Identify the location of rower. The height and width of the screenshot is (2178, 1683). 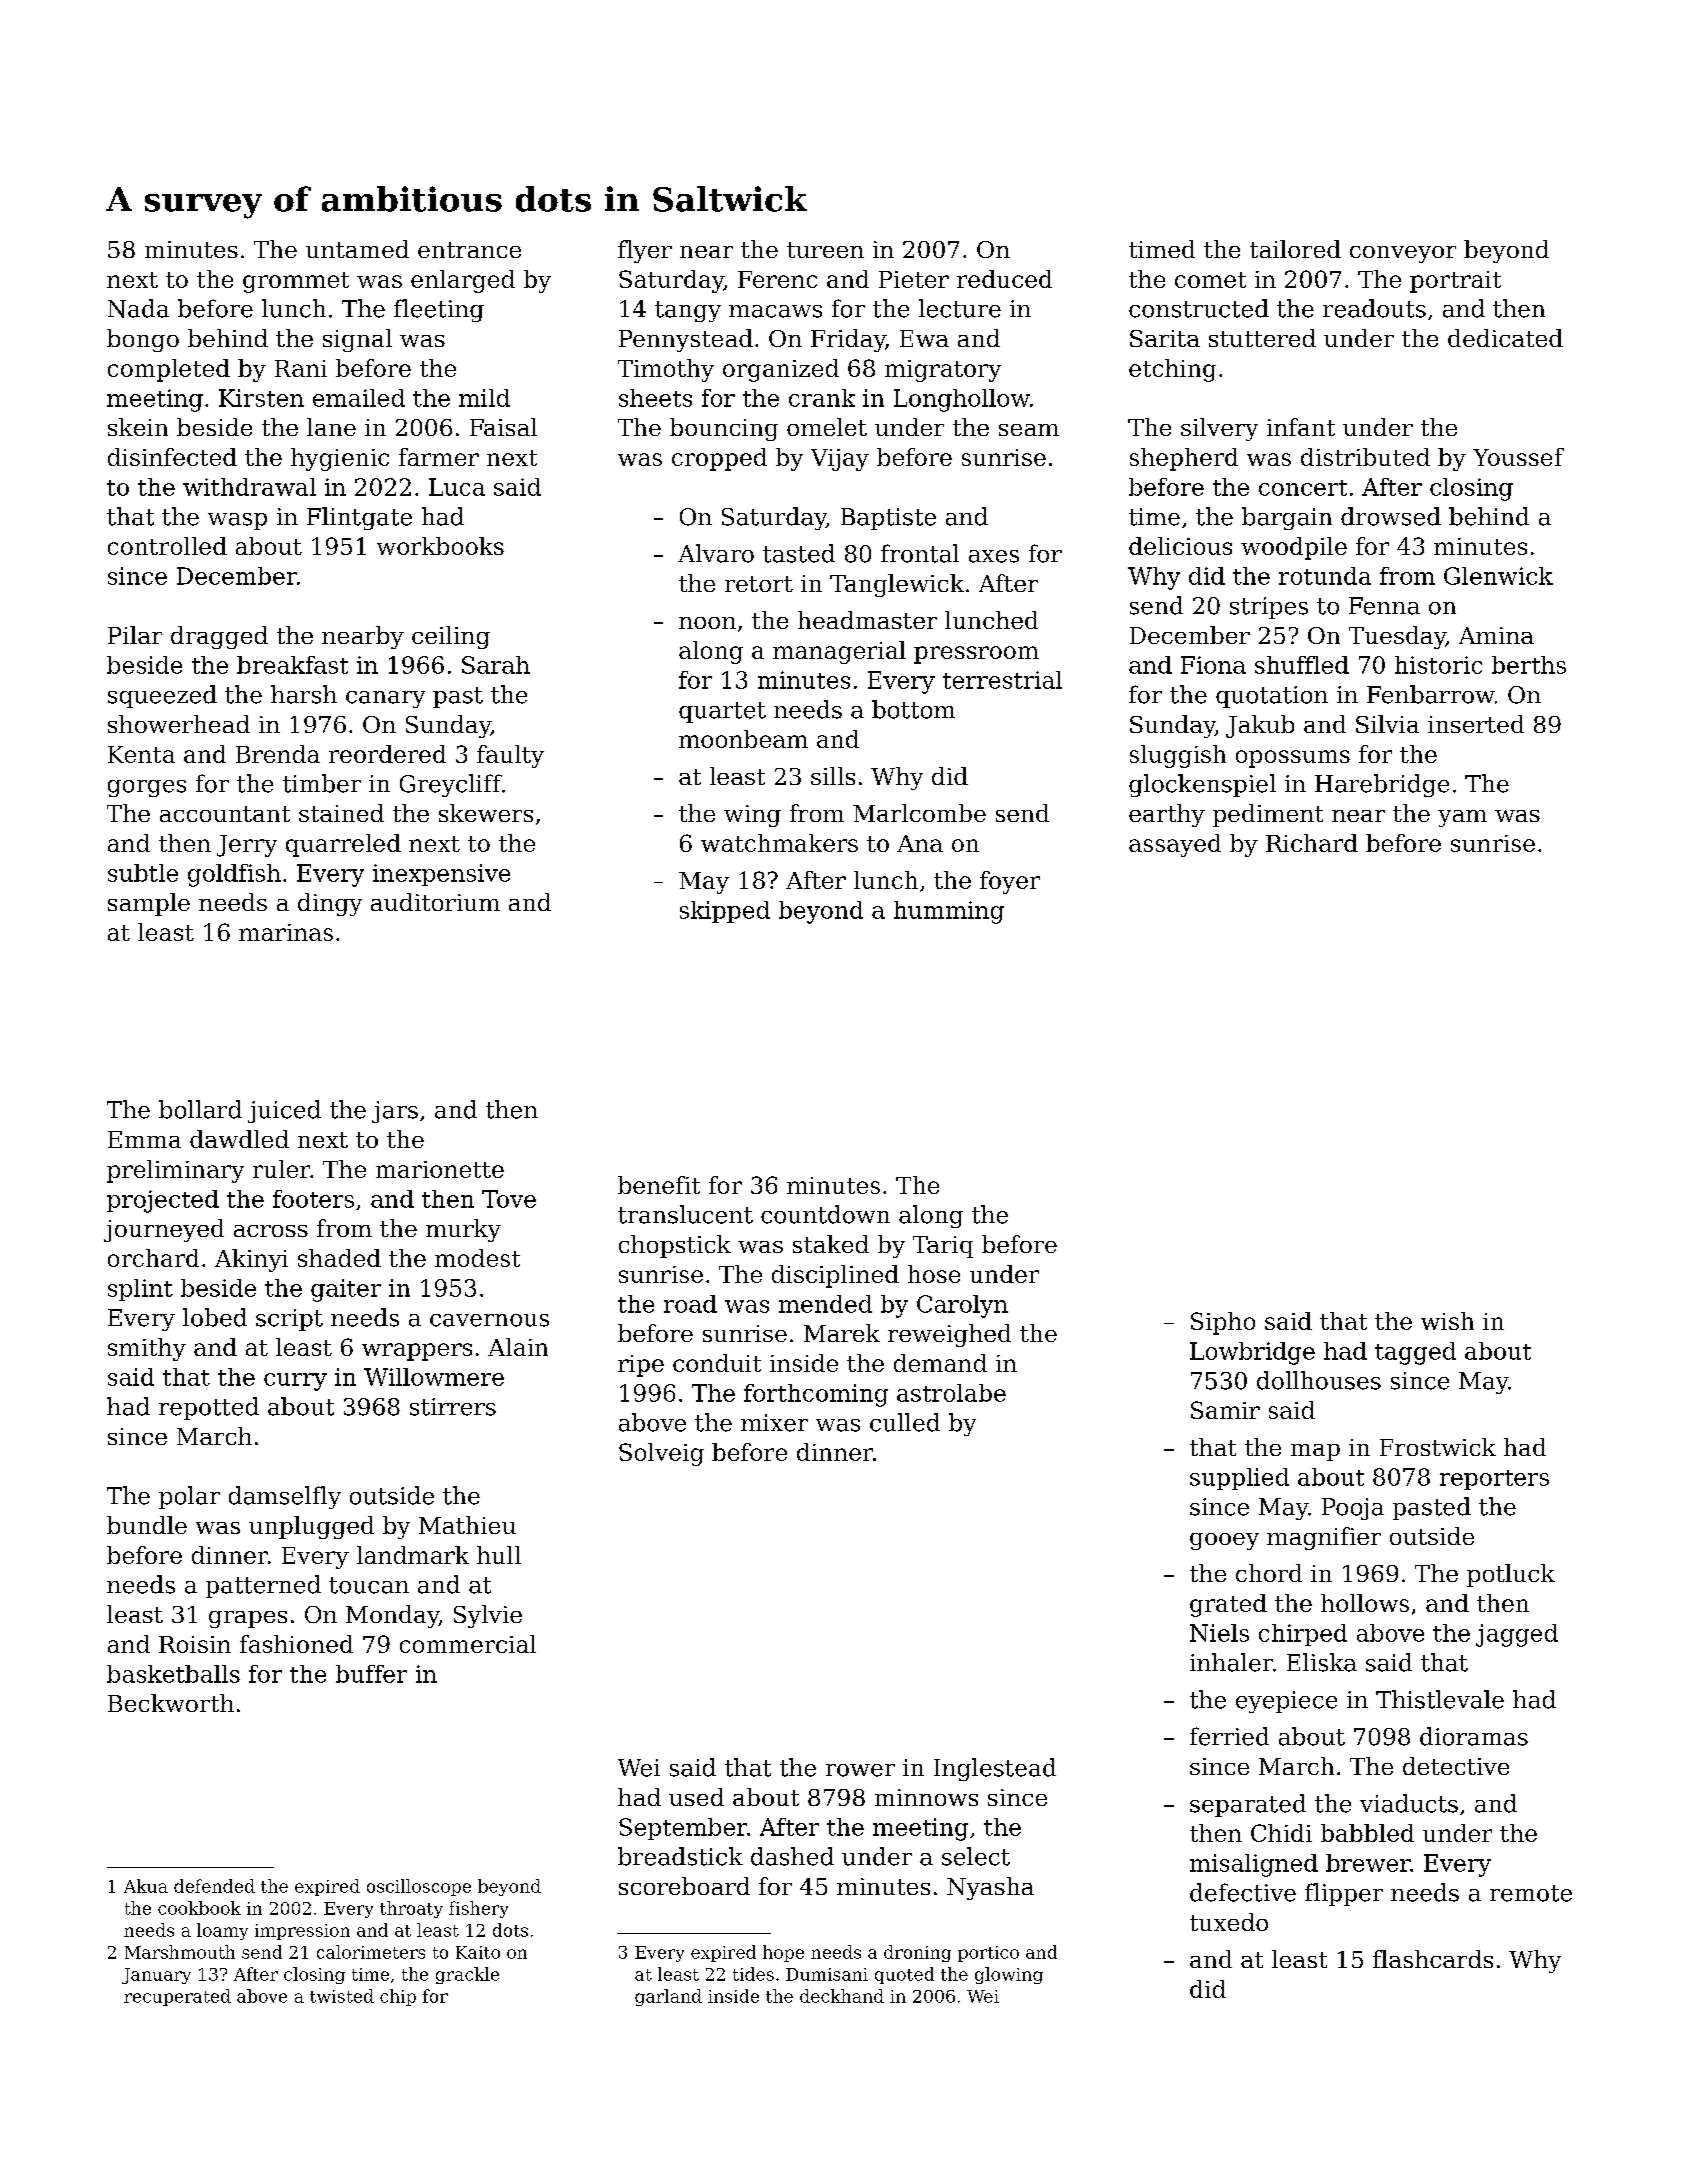
(860, 1770).
